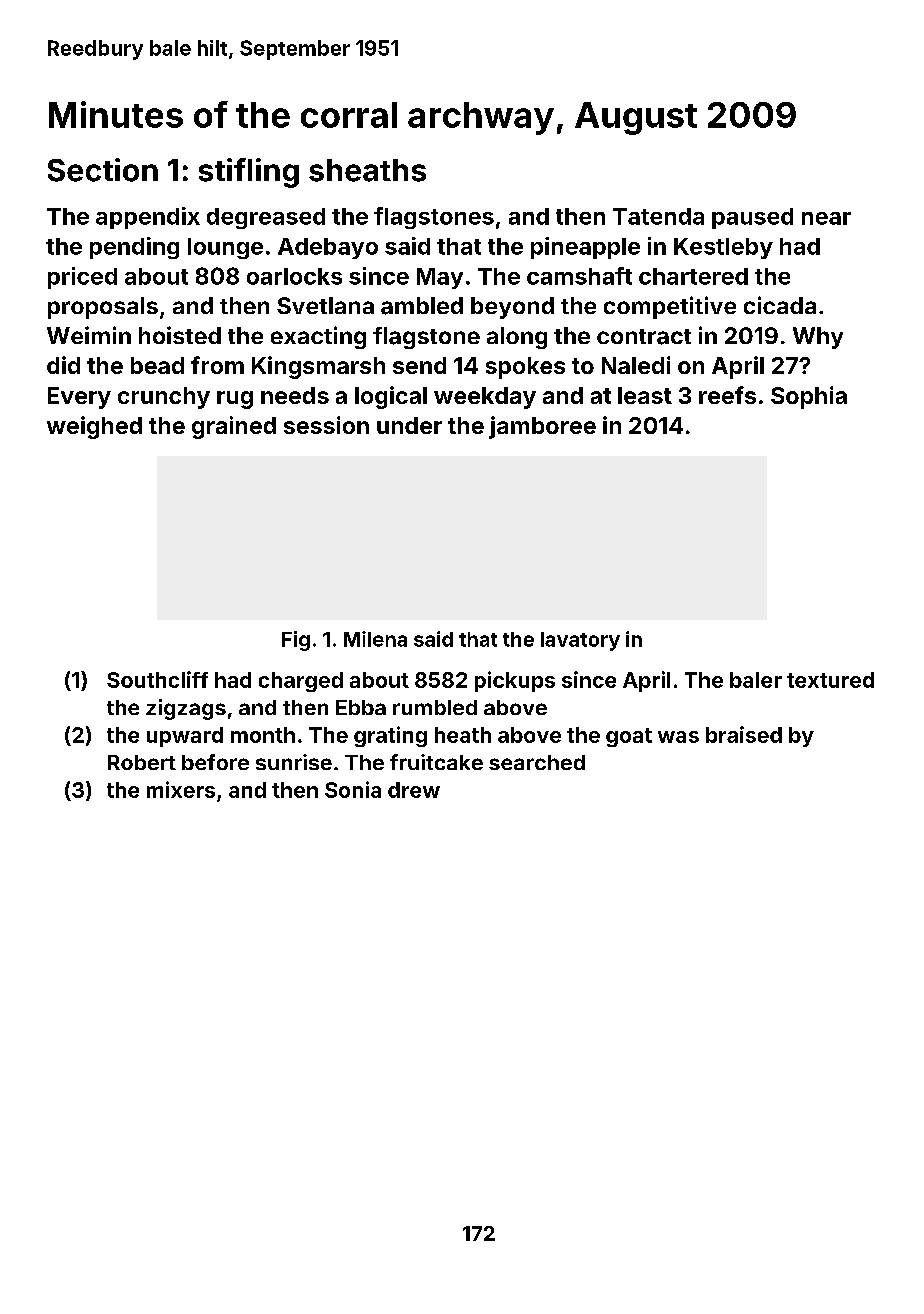 This screenshot has height=1314, width=924. What do you see at coordinates (414, 790) in the screenshot?
I see `drew` at bounding box center [414, 790].
